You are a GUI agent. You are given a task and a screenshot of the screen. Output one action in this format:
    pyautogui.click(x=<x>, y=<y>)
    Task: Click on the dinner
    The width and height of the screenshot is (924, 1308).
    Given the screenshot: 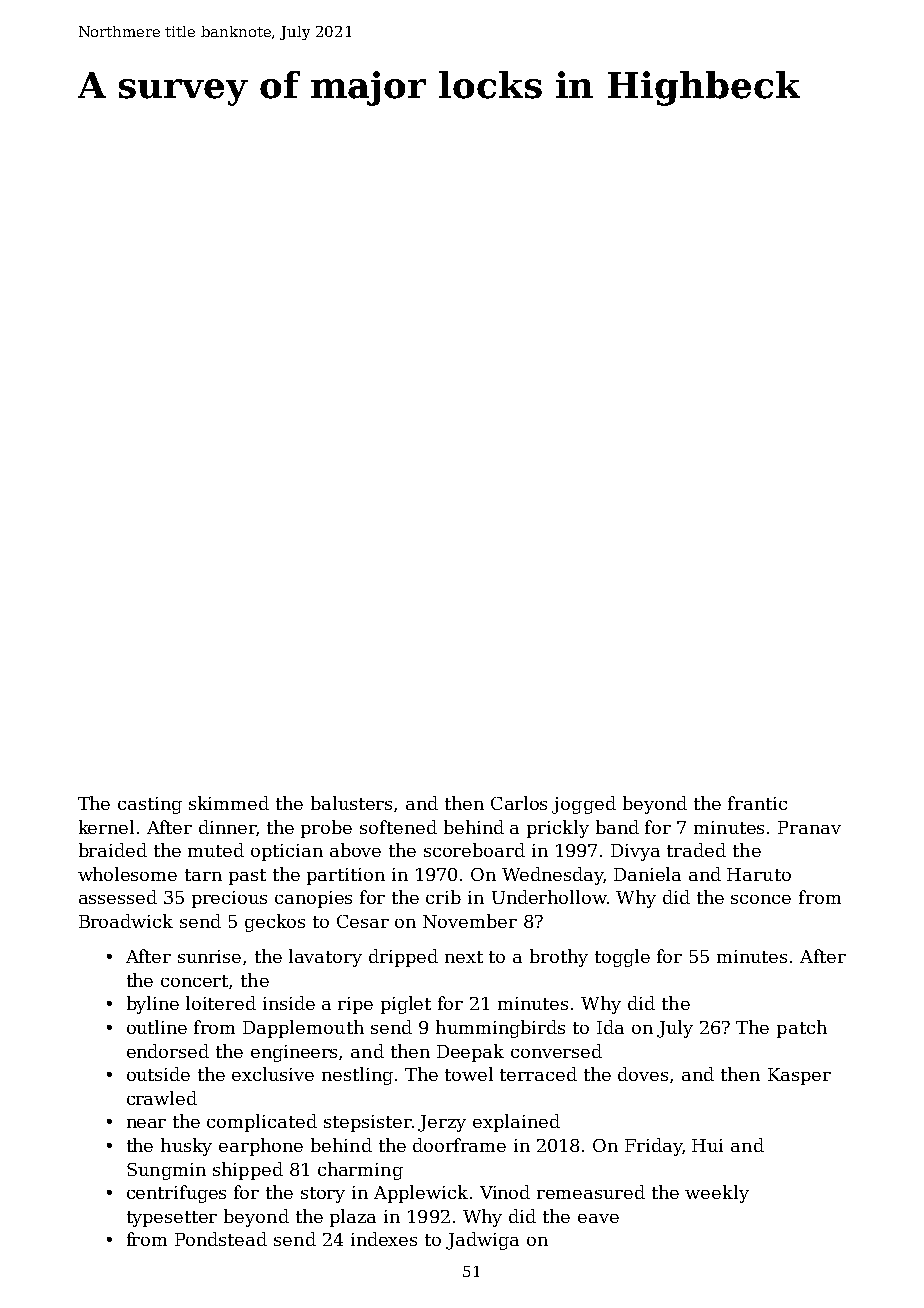 What is the action you would take?
    pyautogui.click(x=227, y=827)
